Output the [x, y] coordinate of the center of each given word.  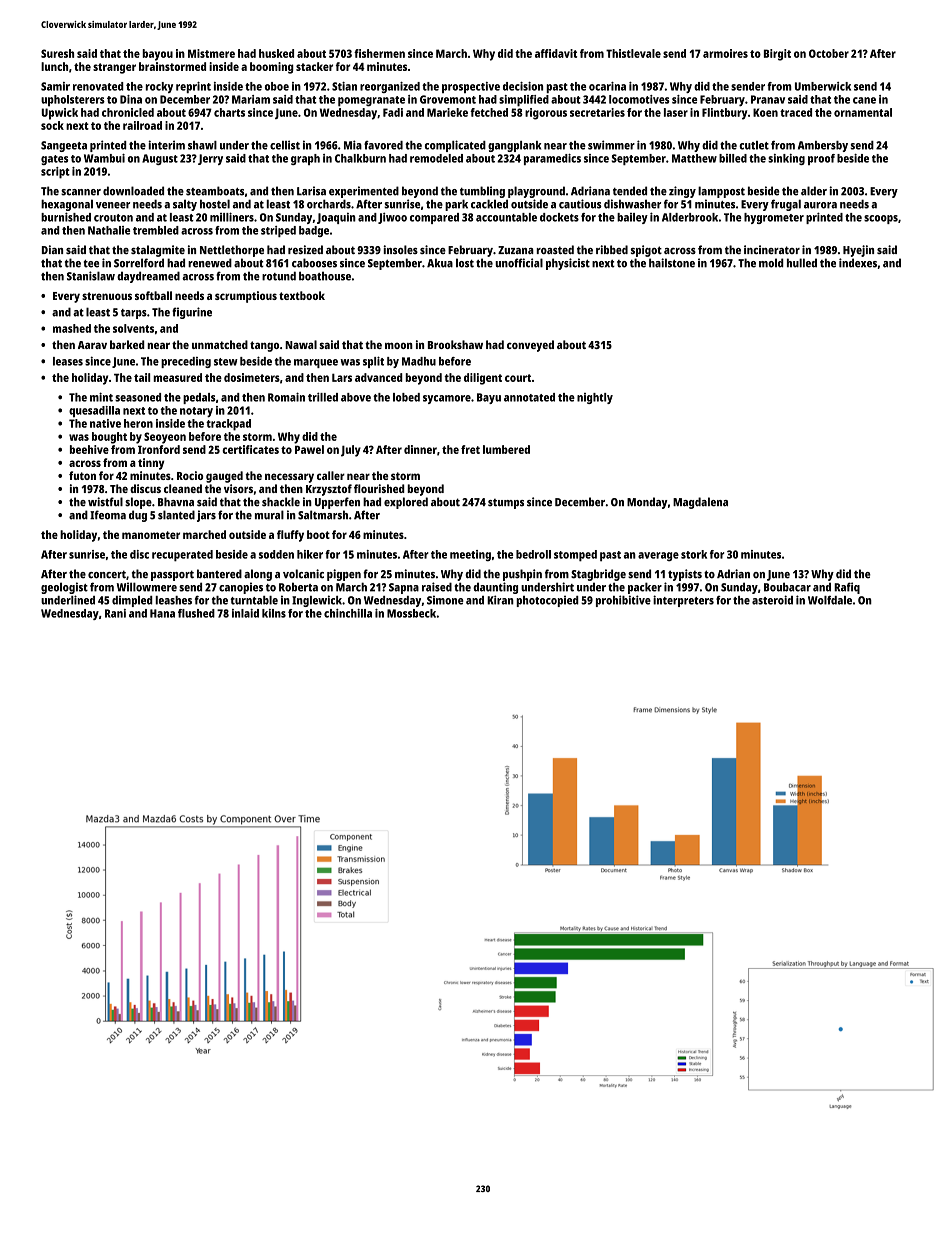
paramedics [552, 159]
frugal [786, 205]
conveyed [530, 346]
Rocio [190, 475]
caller [331, 475]
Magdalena [700, 503]
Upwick [59, 114]
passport [172, 575]
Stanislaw [91, 276]
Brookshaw [455, 344]
